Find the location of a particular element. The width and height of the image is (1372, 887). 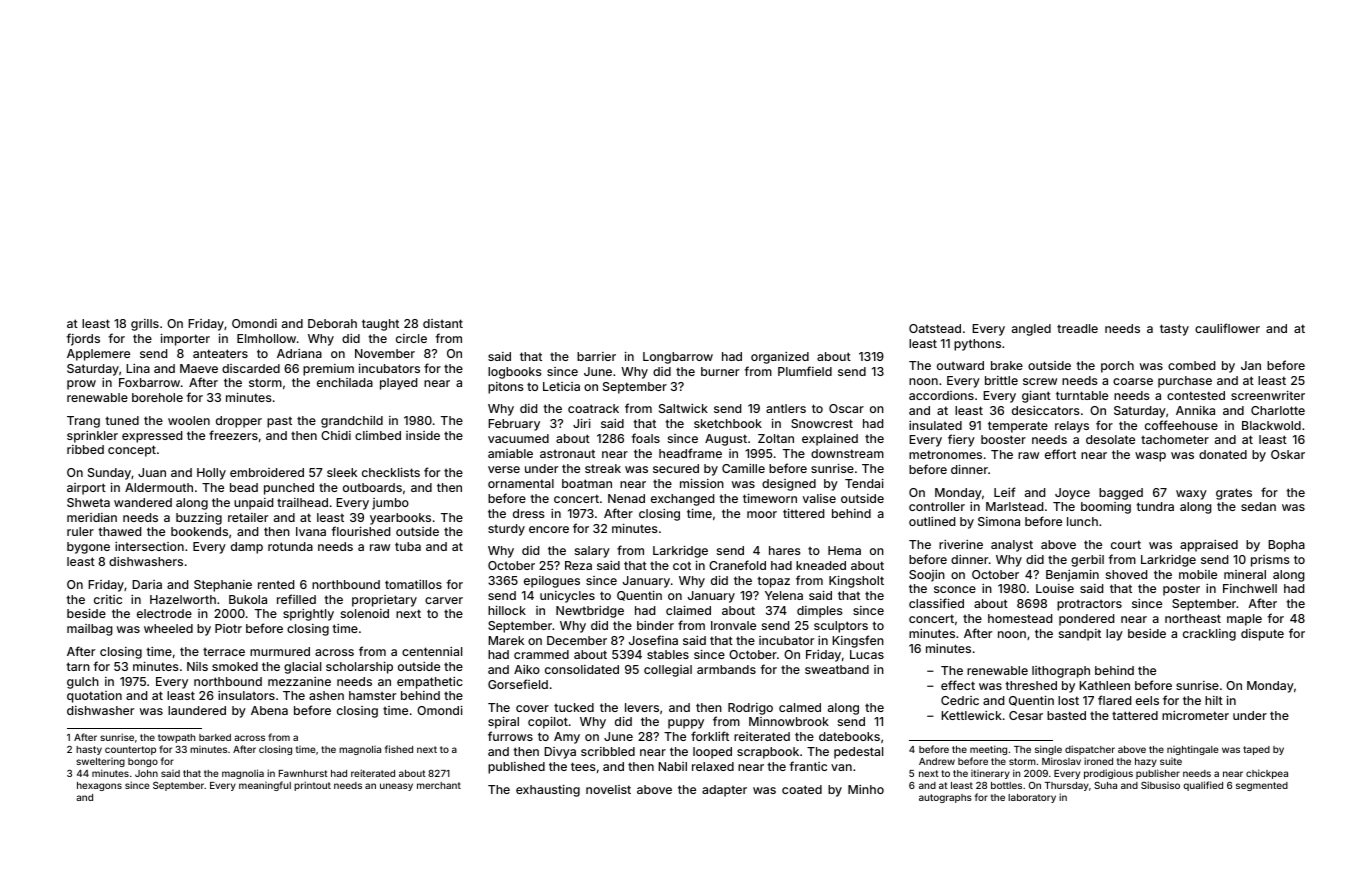

exhausting is located at coordinates (548, 790).
